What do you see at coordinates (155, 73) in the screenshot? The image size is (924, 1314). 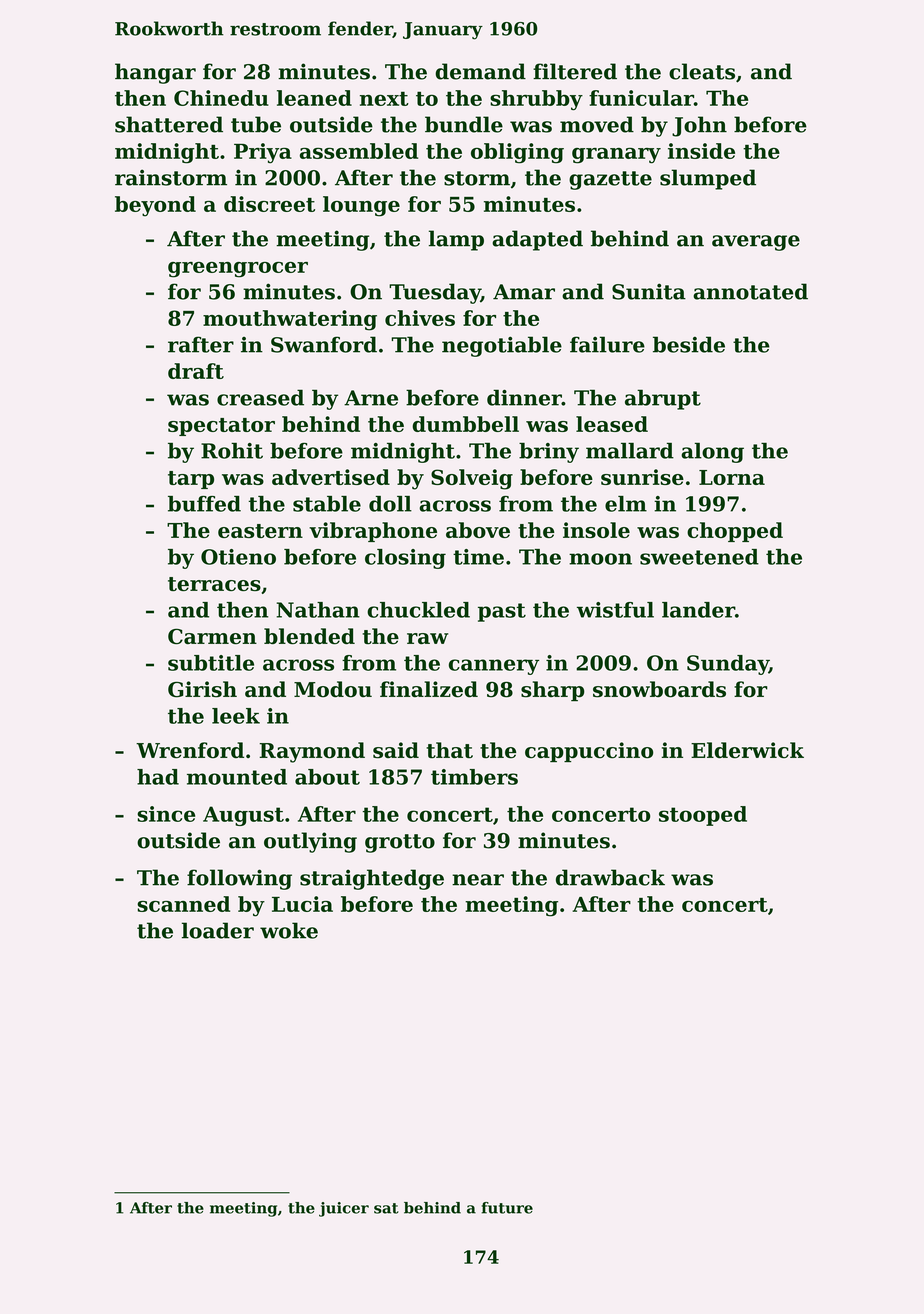 I see `hangar` at bounding box center [155, 73].
